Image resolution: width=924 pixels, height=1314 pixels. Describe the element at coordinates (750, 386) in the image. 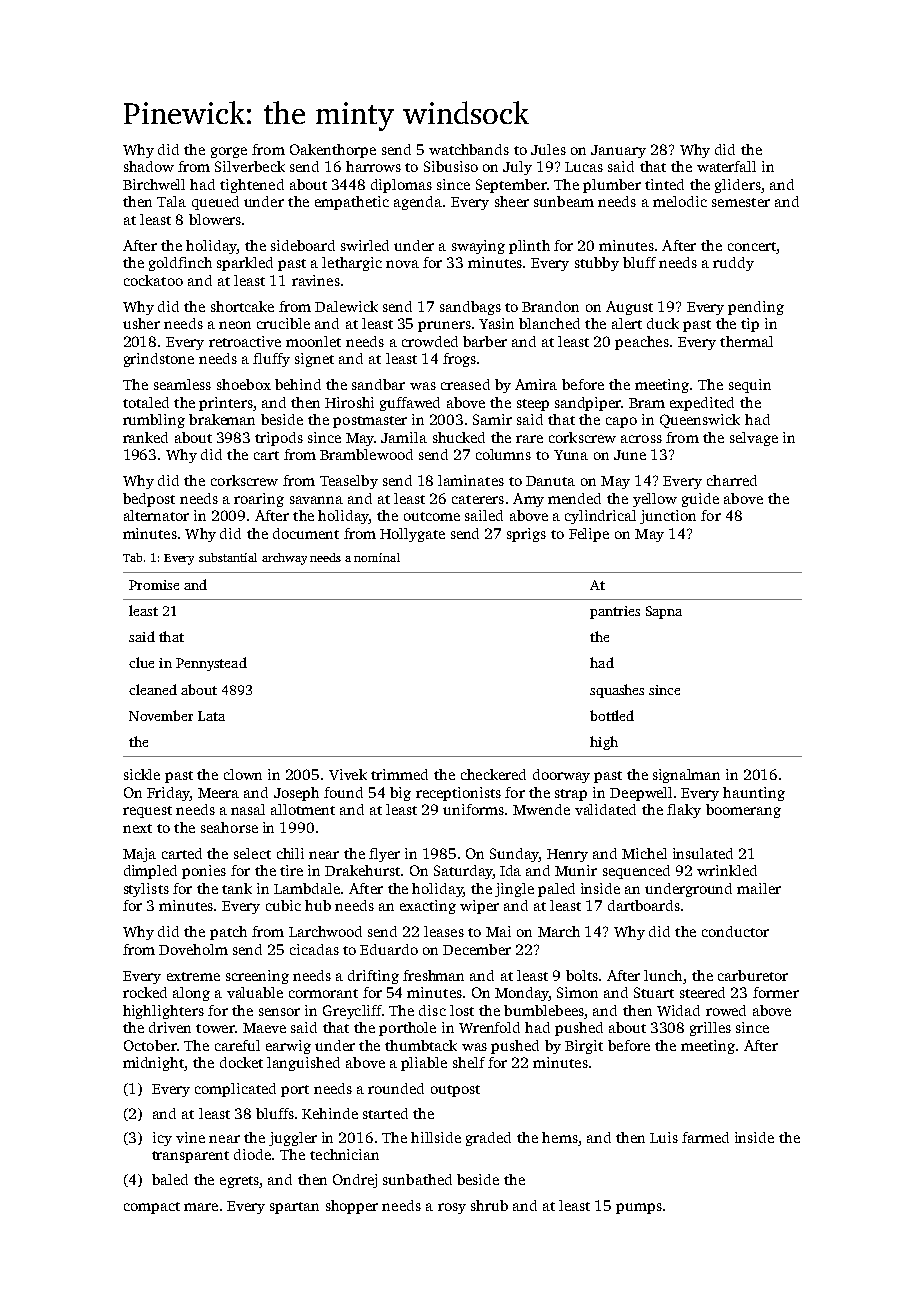

I see `sequin` at that location.
